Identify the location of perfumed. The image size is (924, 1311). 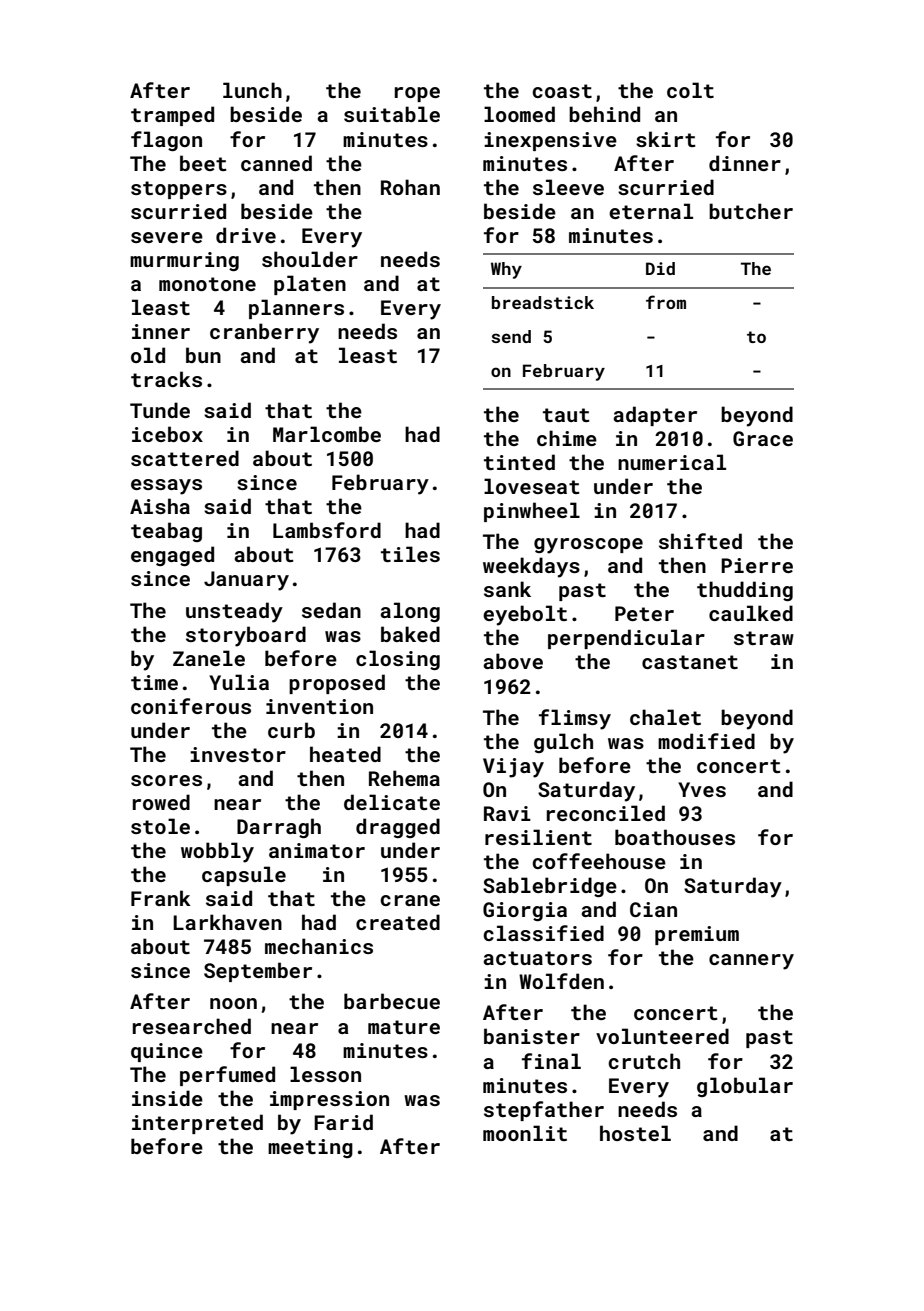
(227, 1076).
